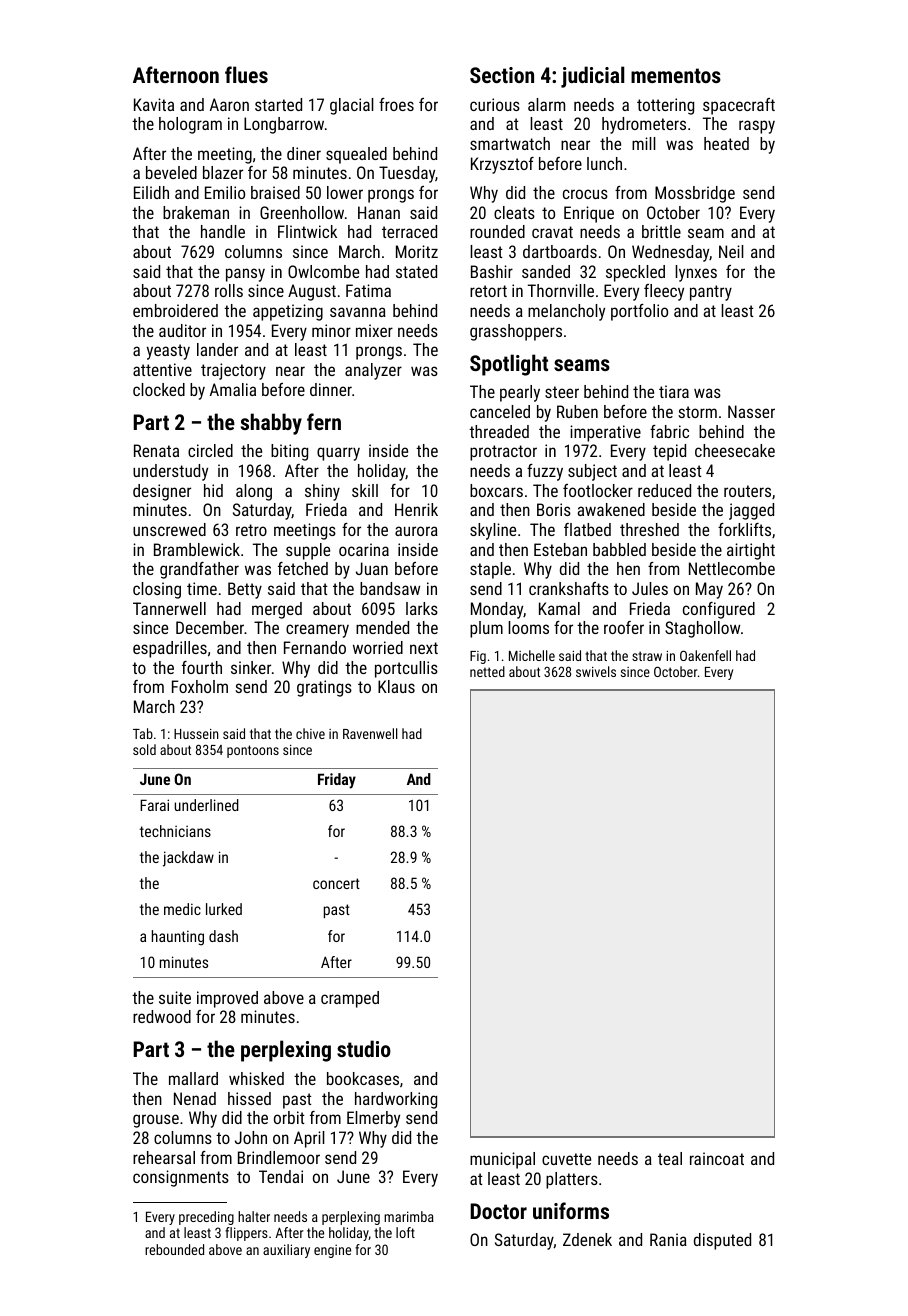 Image resolution: width=908 pixels, height=1316 pixels. Describe the element at coordinates (676, 75) in the image. I see `mementos` at that location.
